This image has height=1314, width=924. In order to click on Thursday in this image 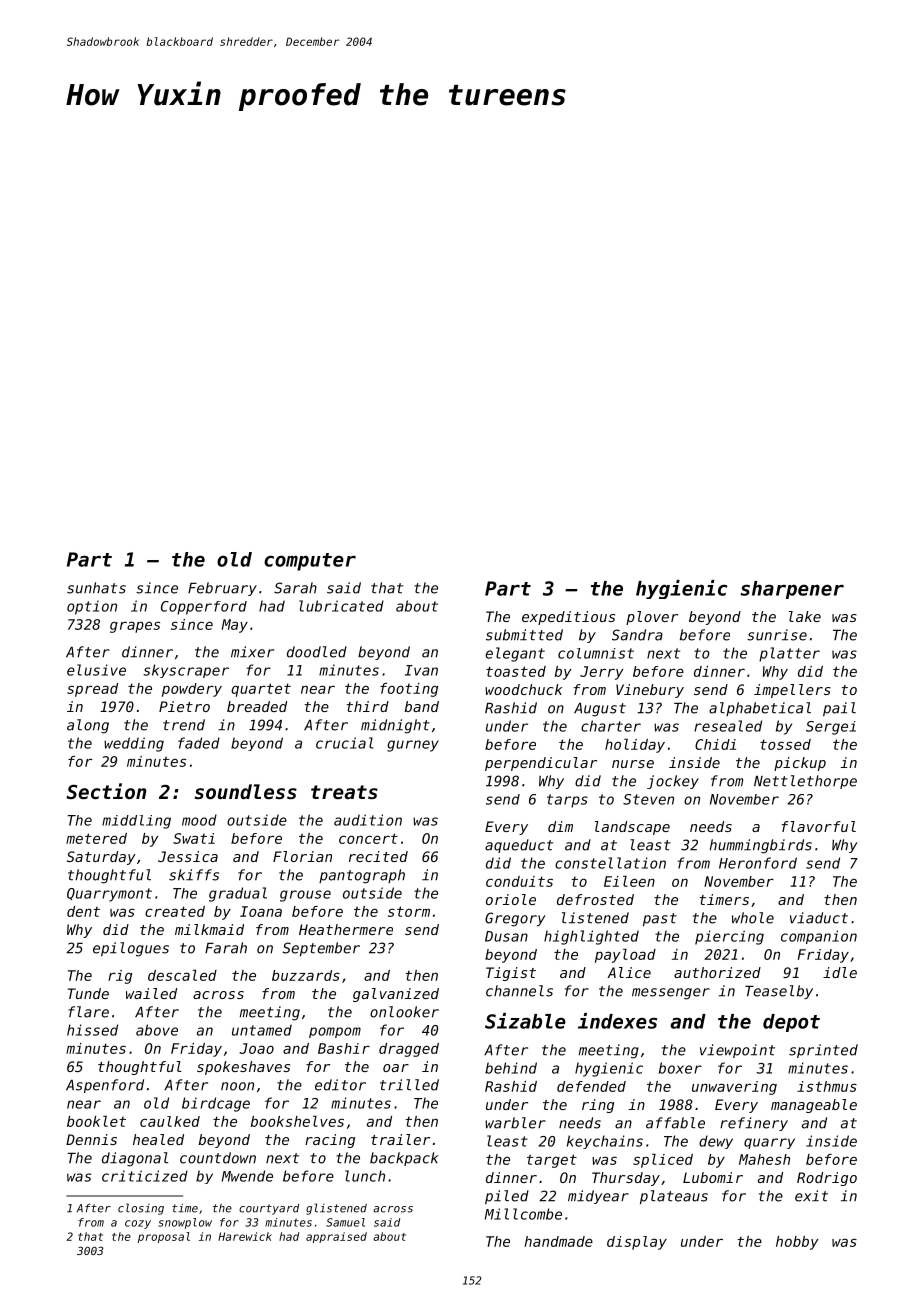, I will do `click(626, 1179)`.
